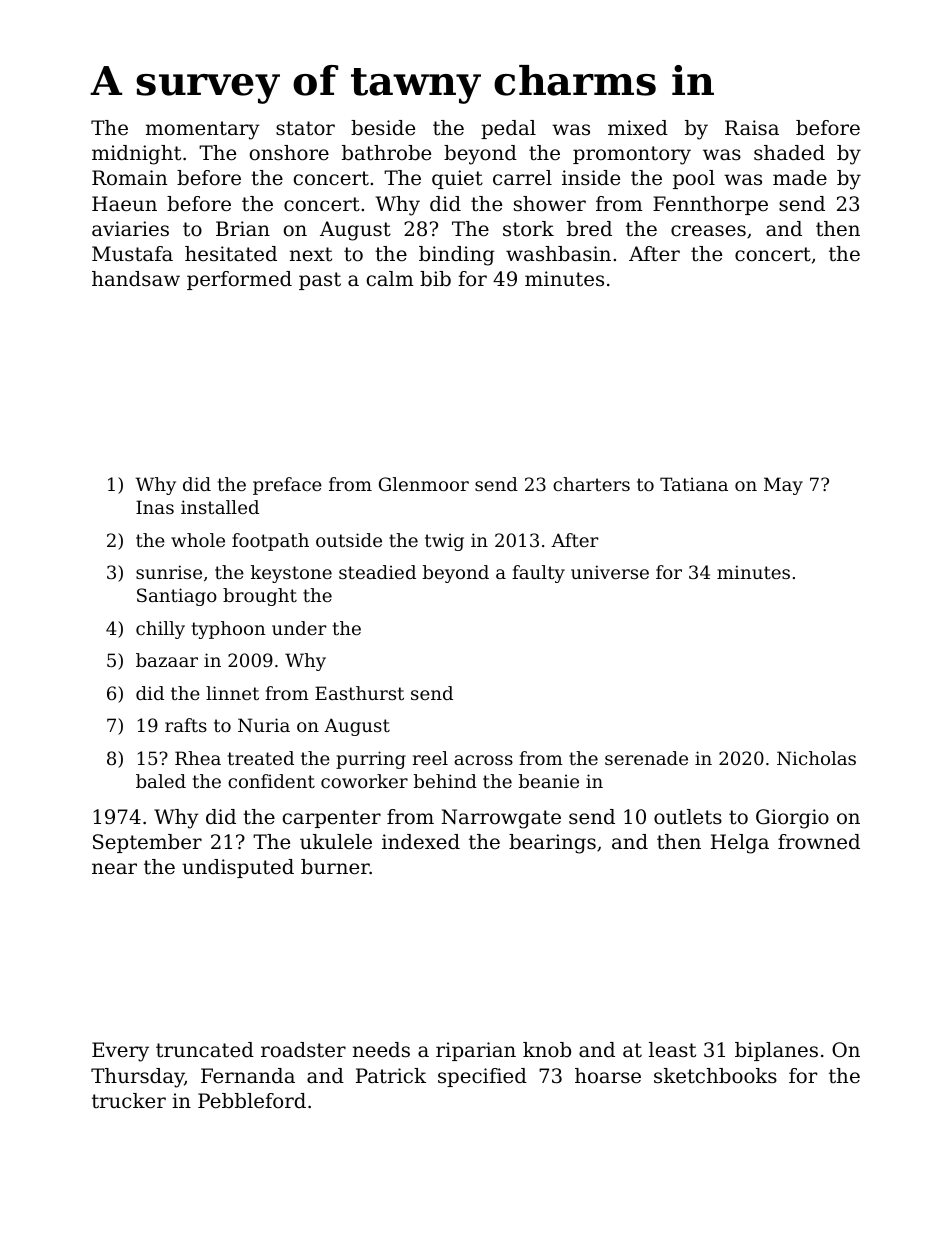  What do you see at coordinates (383, 128) in the screenshot?
I see `beside` at bounding box center [383, 128].
